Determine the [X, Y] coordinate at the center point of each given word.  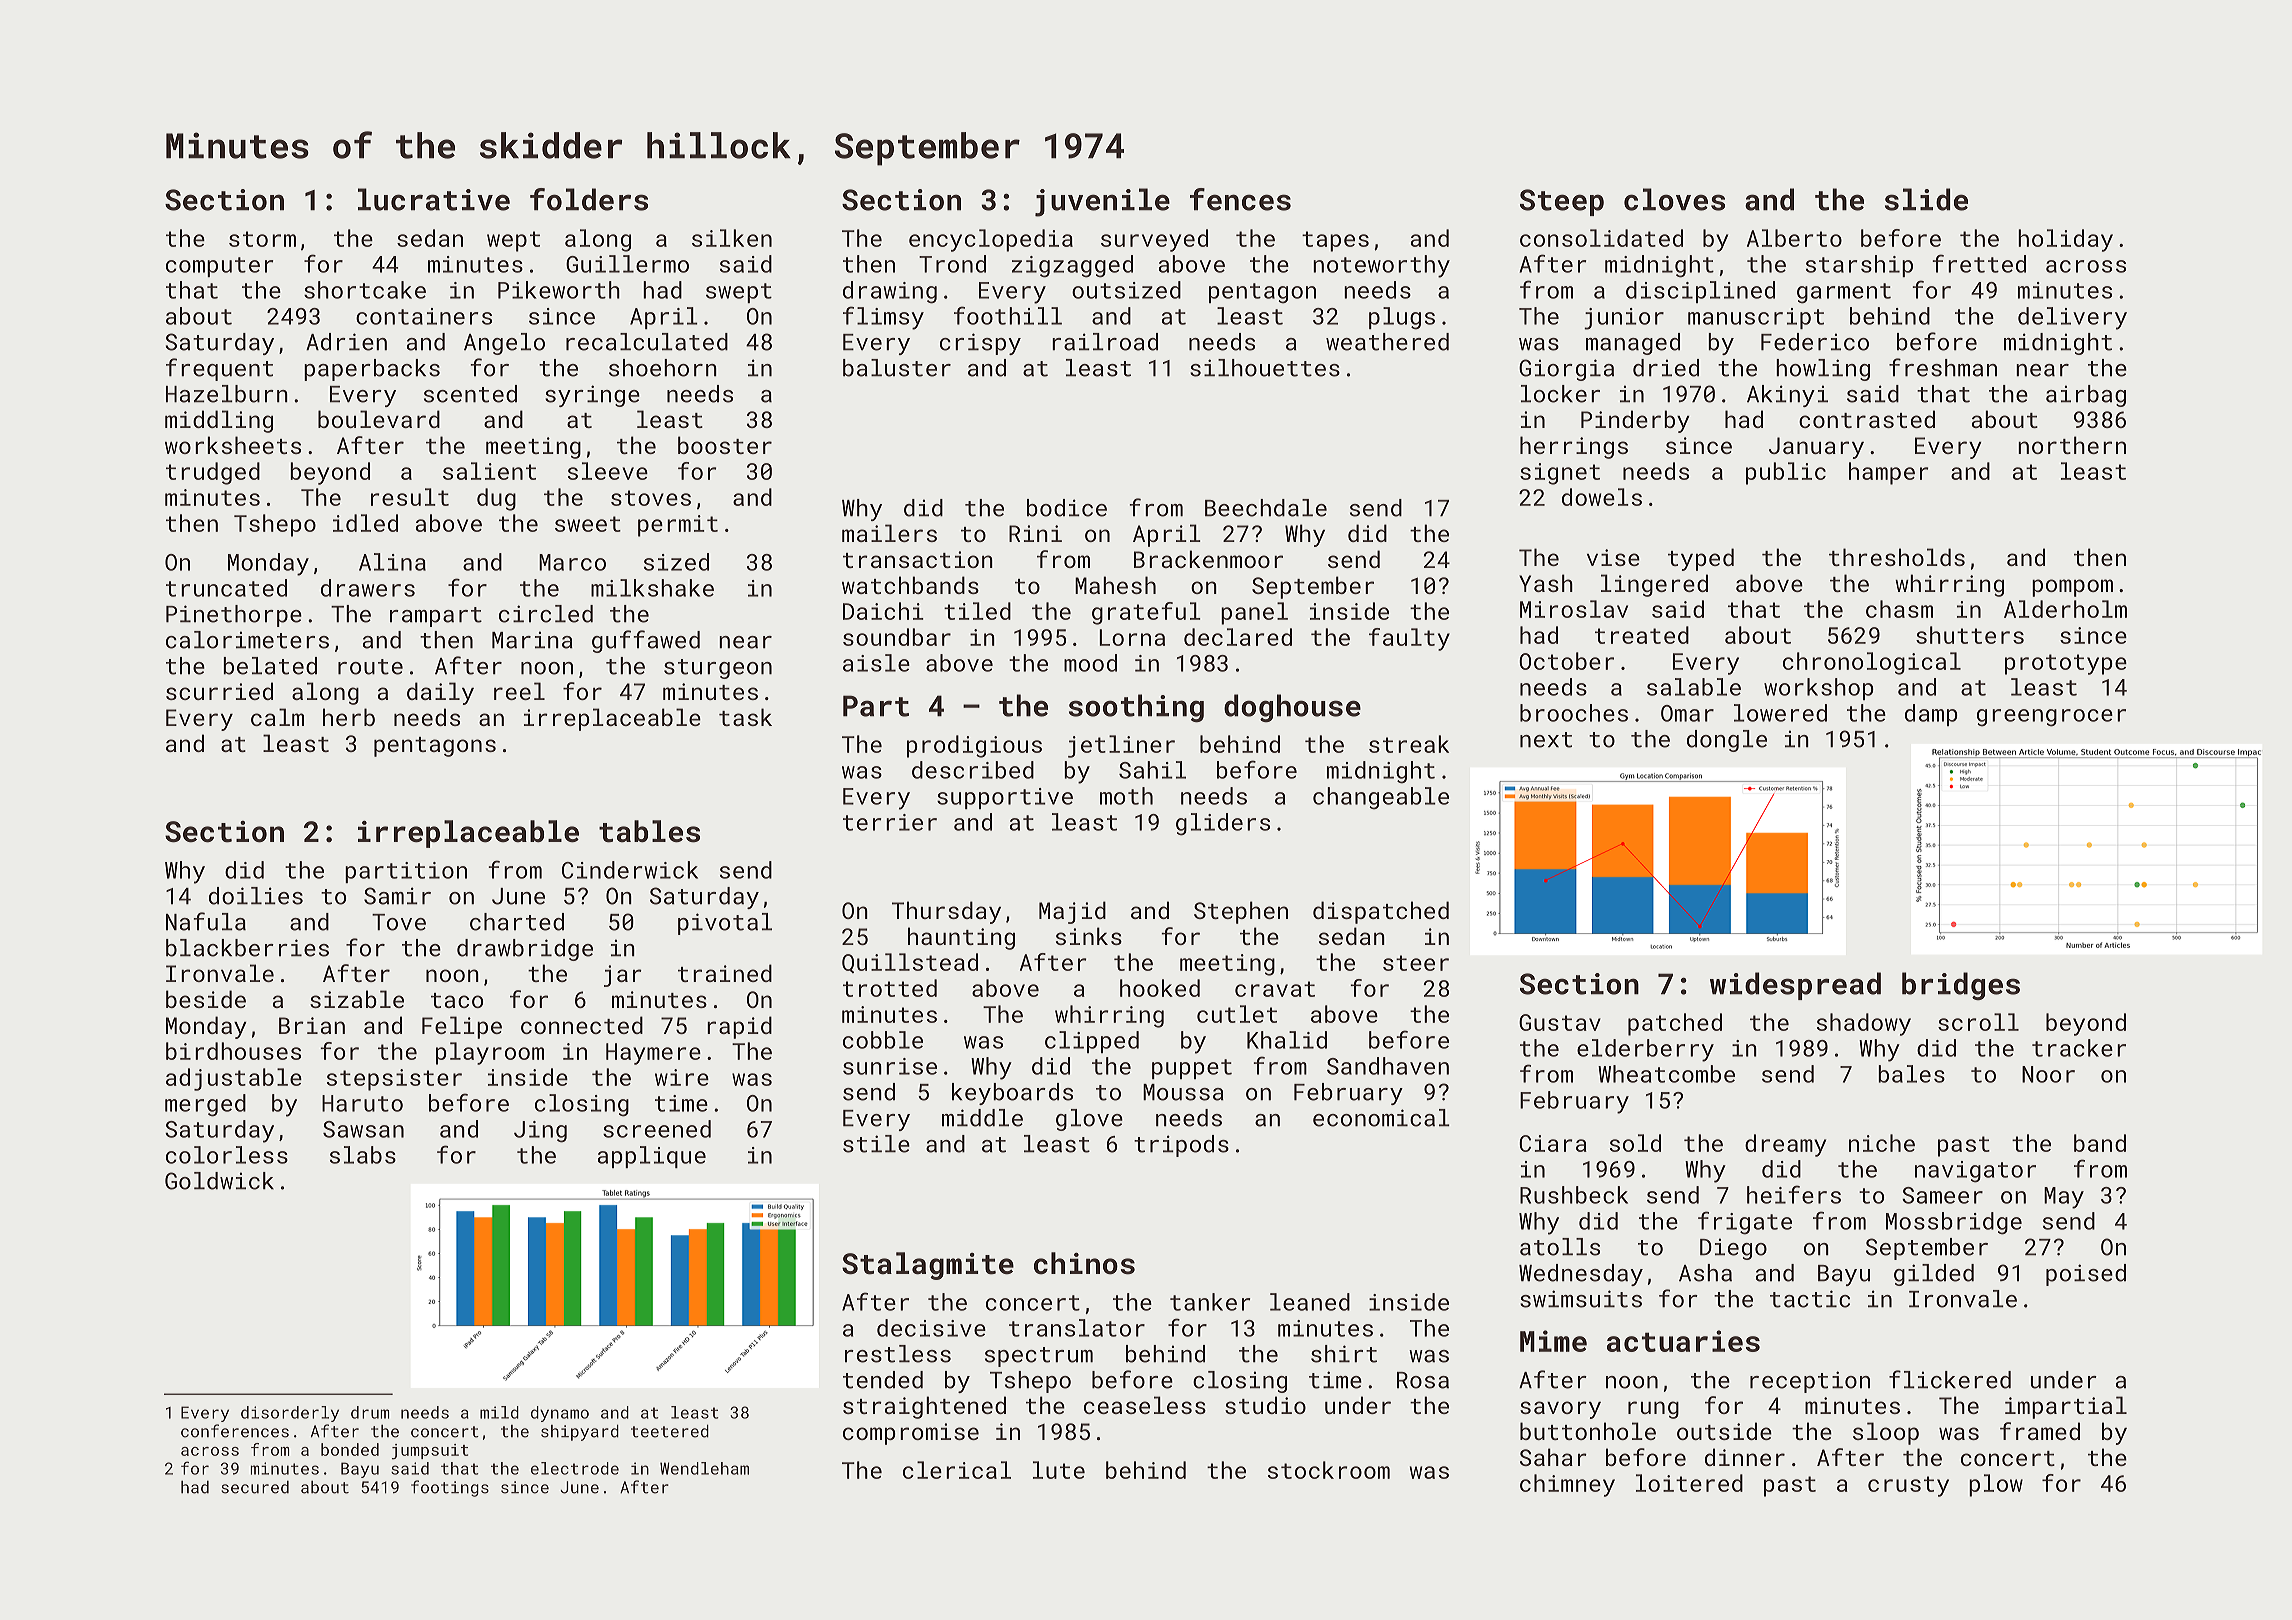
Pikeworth [559, 290]
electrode [575, 1468]
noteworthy [1381, 266]
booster [725, 445]
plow [1996, 1485]
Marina [532, 640]
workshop [1819, 689]
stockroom [1329, 1470]
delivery [2072, 318]
